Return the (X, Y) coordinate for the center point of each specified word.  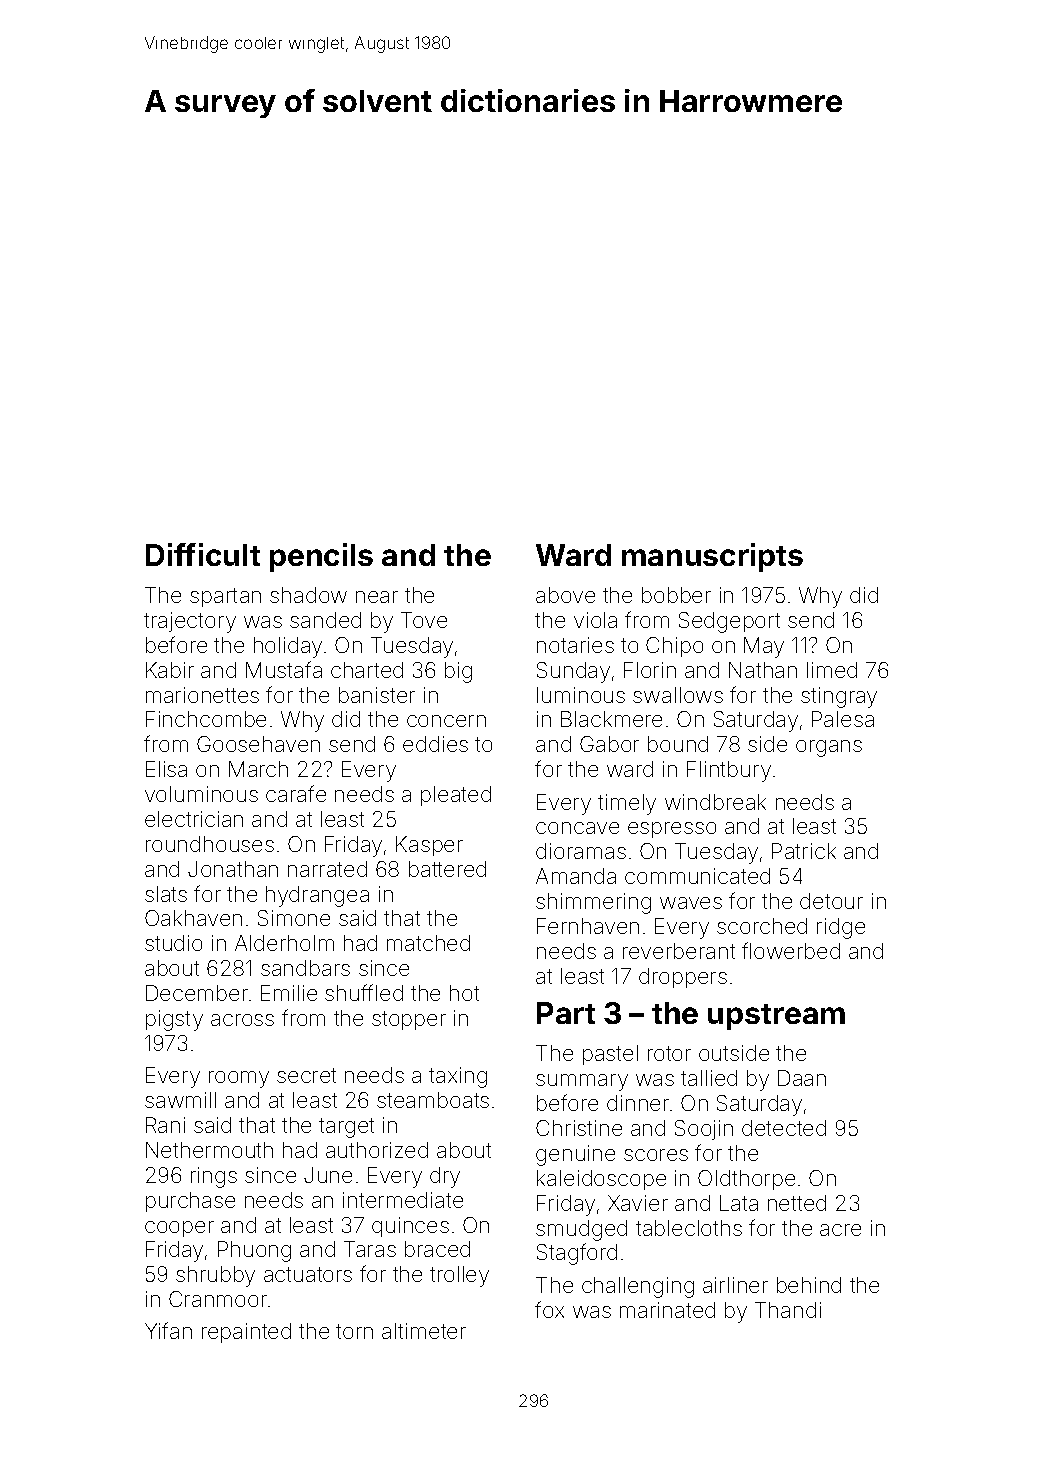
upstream (776, 1017)
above (565, 595)
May (764, 647)
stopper (409, 1020)
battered (447, 869)
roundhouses (210, 844)
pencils (321, 557)
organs (829, 748)
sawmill (180, 1100)
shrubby (215, 1276)
